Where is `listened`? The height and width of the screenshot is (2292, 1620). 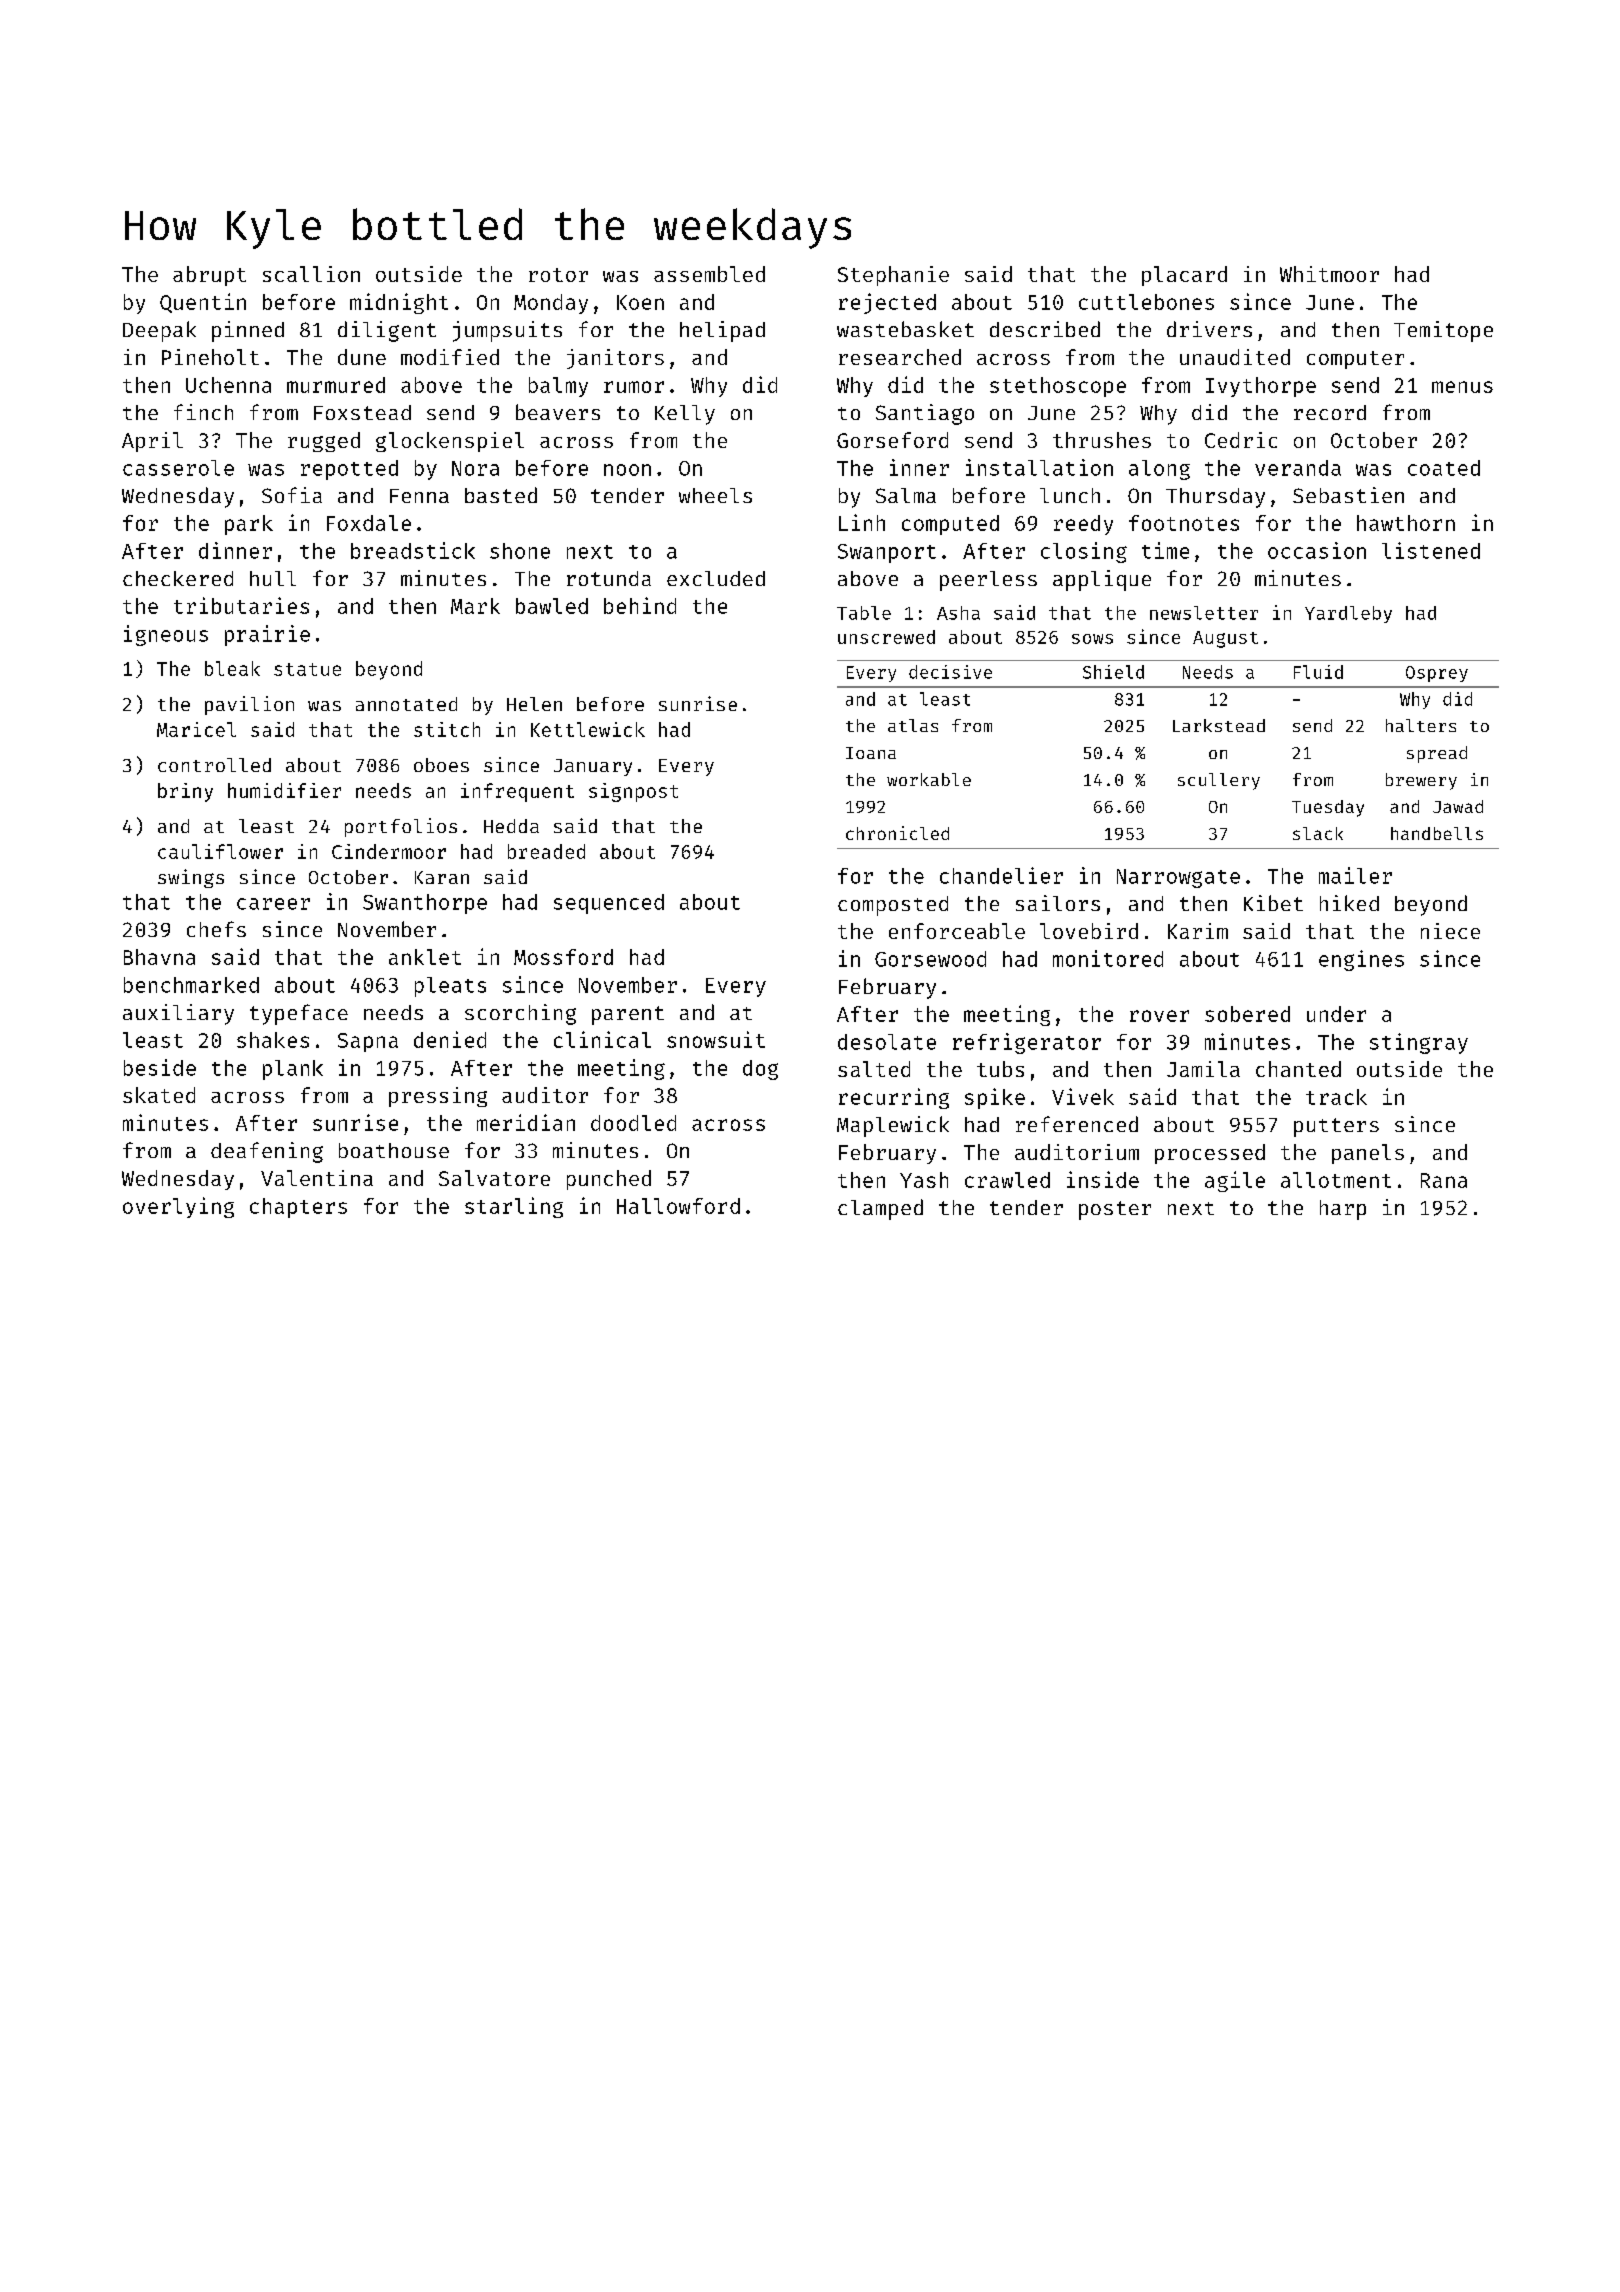
listened is located at coordinates (1431, 550).
